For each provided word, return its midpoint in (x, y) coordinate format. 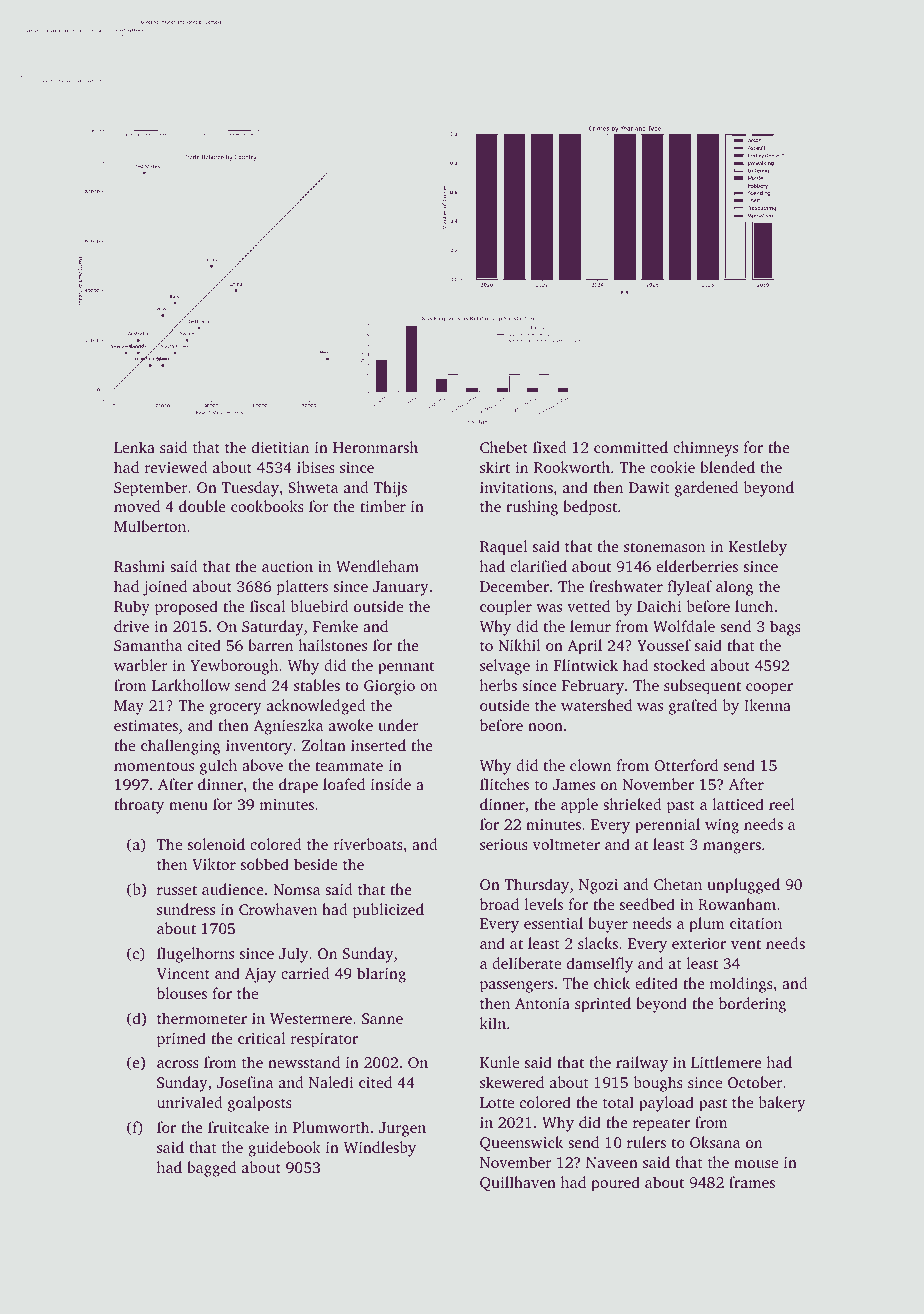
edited (656, 983)
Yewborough (234, 667)
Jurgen (402, 1129)
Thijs (390, 489)
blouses (182, 993)
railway (642, 1064)
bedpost (590, 508)
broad (499, 904)
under (398, 725)
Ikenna (767, 705)
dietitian (280, 447)
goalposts (260, 1104)
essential (553, 923)
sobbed (265, 864)
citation (756, 923)
